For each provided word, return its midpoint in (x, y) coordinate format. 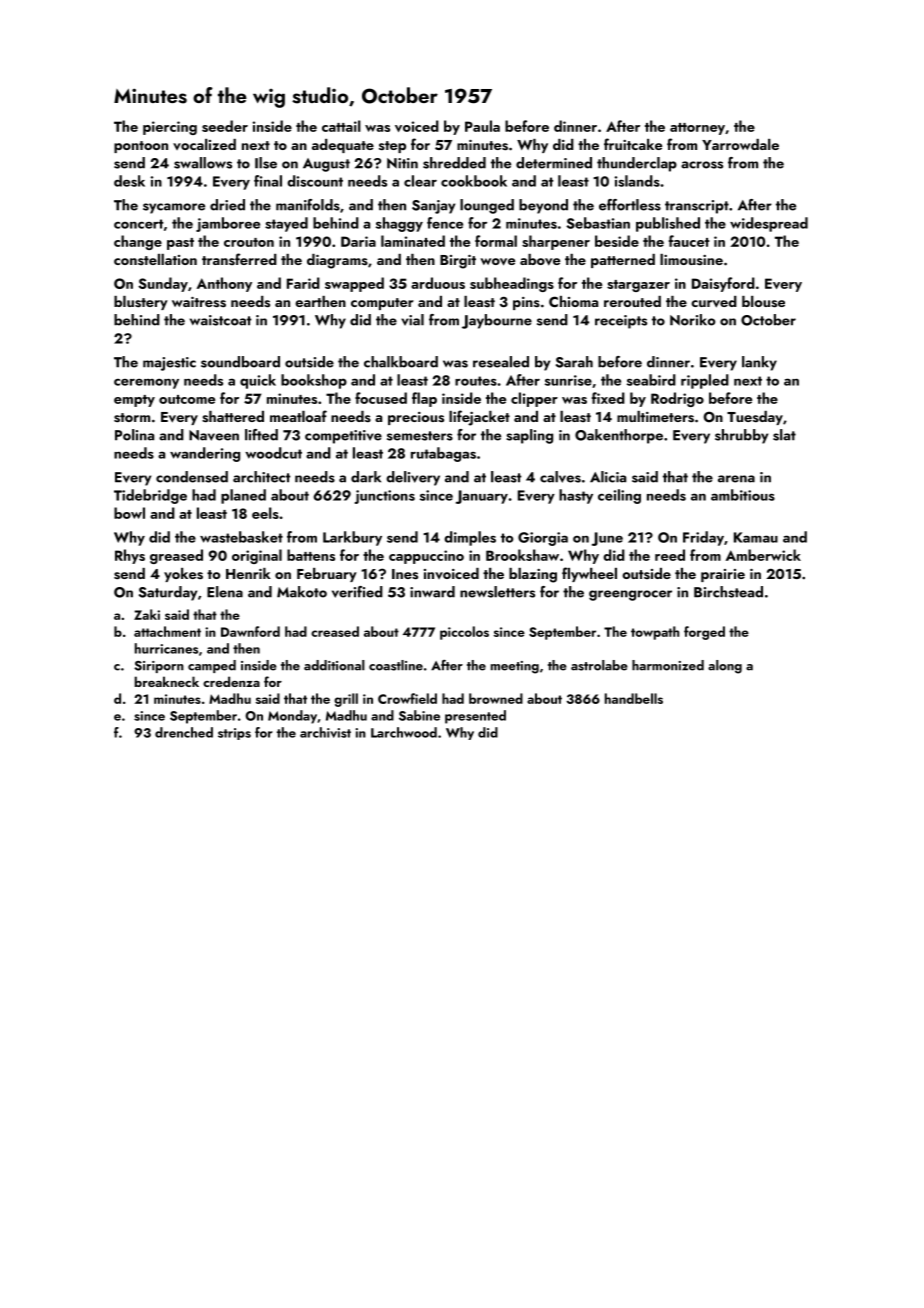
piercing (170, 128)
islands (637, 181)
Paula (482, 126)
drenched (184, 732)
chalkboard (401, 362)
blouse (763, 302)
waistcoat (221, 320)
